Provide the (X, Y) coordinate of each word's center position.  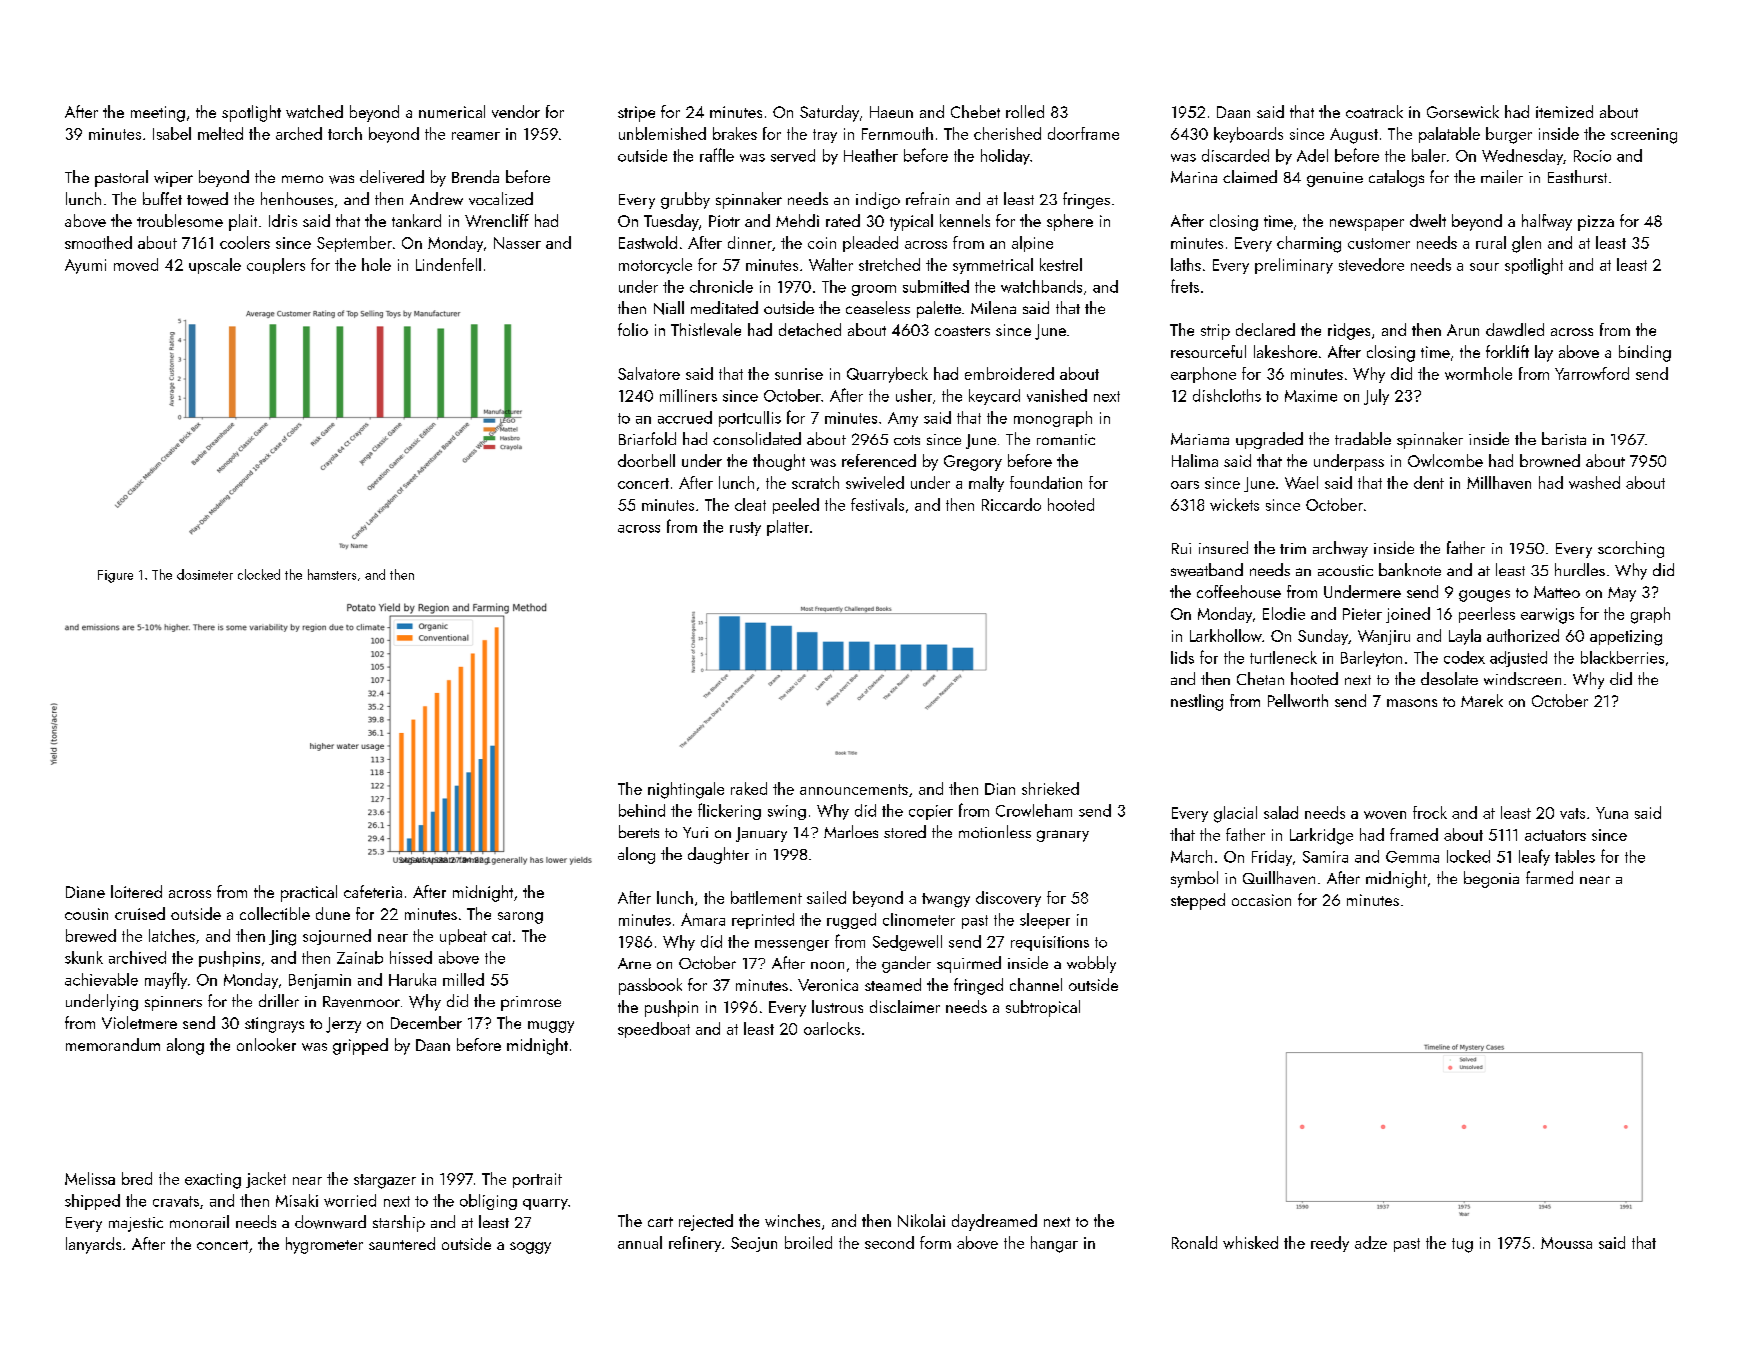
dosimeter (205, 574)
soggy (530, 1248)
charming (1309, 244)
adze (1371, 1242)
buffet (162, 198)
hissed (411, 957)
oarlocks (832, 1028)
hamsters (332, 574)
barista (1564, 438)
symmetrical (993, 266)
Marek (1482, 700)
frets (1185, 286)
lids (1182, 657)
